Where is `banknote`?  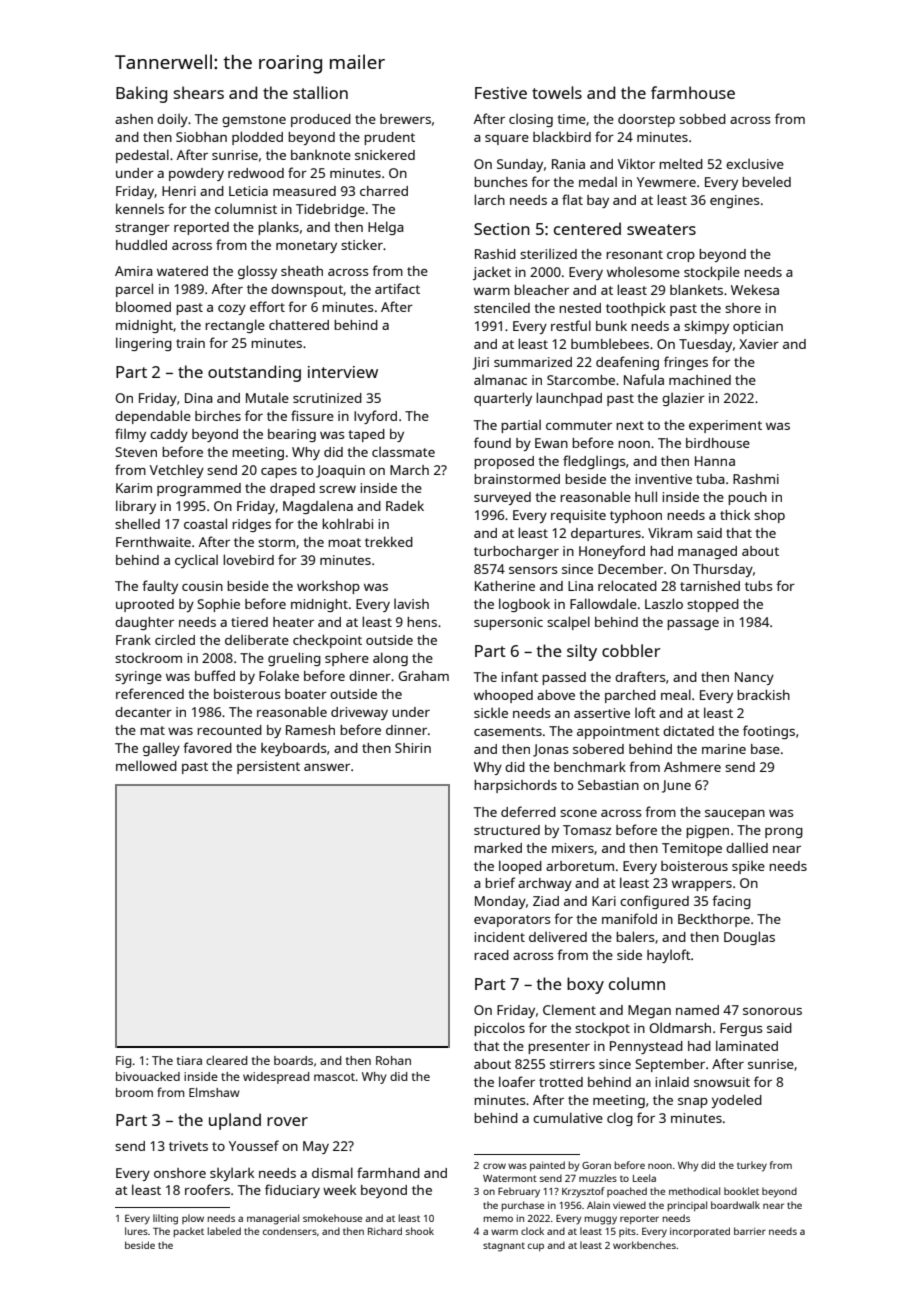
banknote is located at coordinates (321, 155).
